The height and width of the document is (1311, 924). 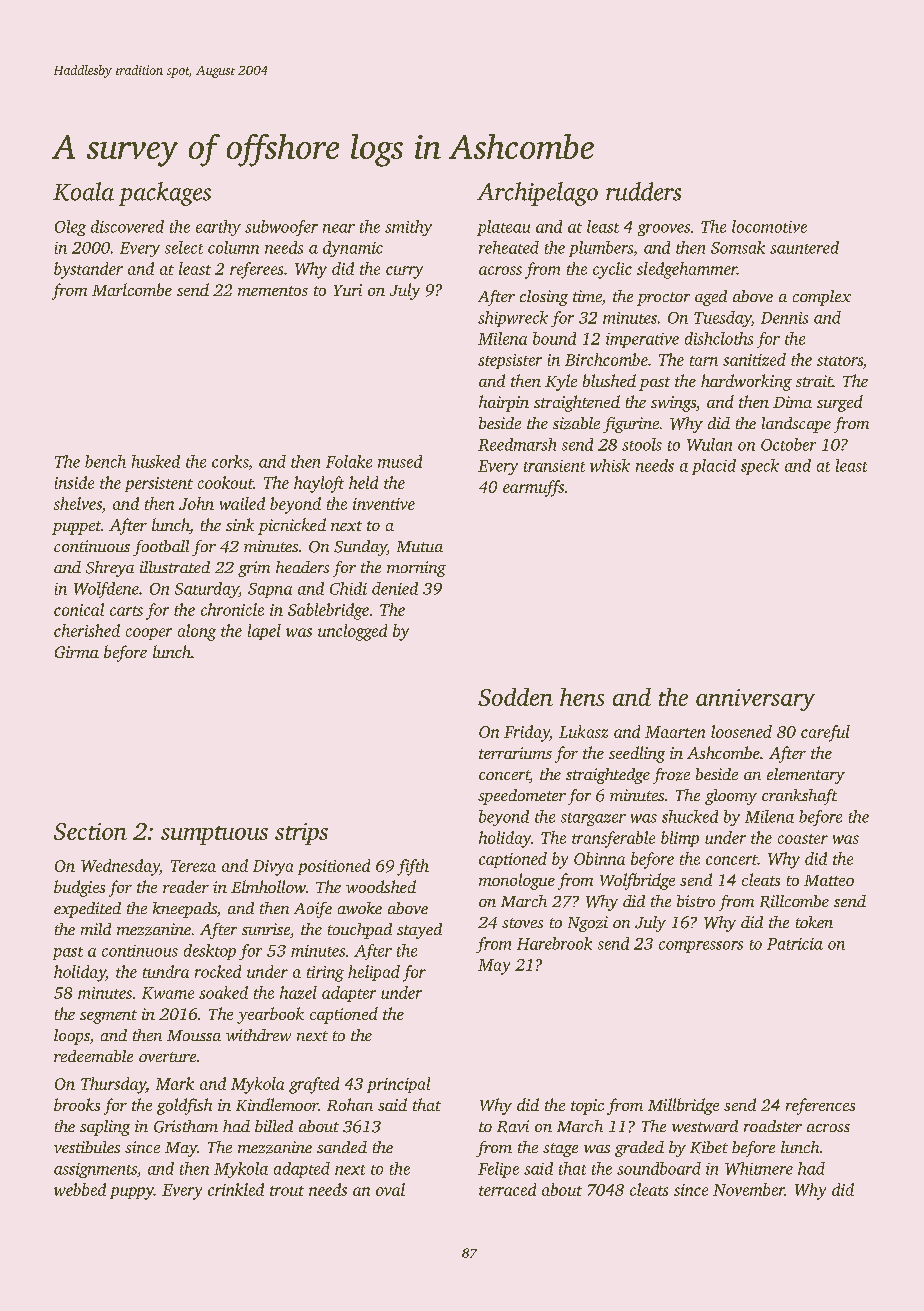 What do you see at coordinates (510, 361) in the document?
I see `stepsister` at bounding box center [510, 361].
